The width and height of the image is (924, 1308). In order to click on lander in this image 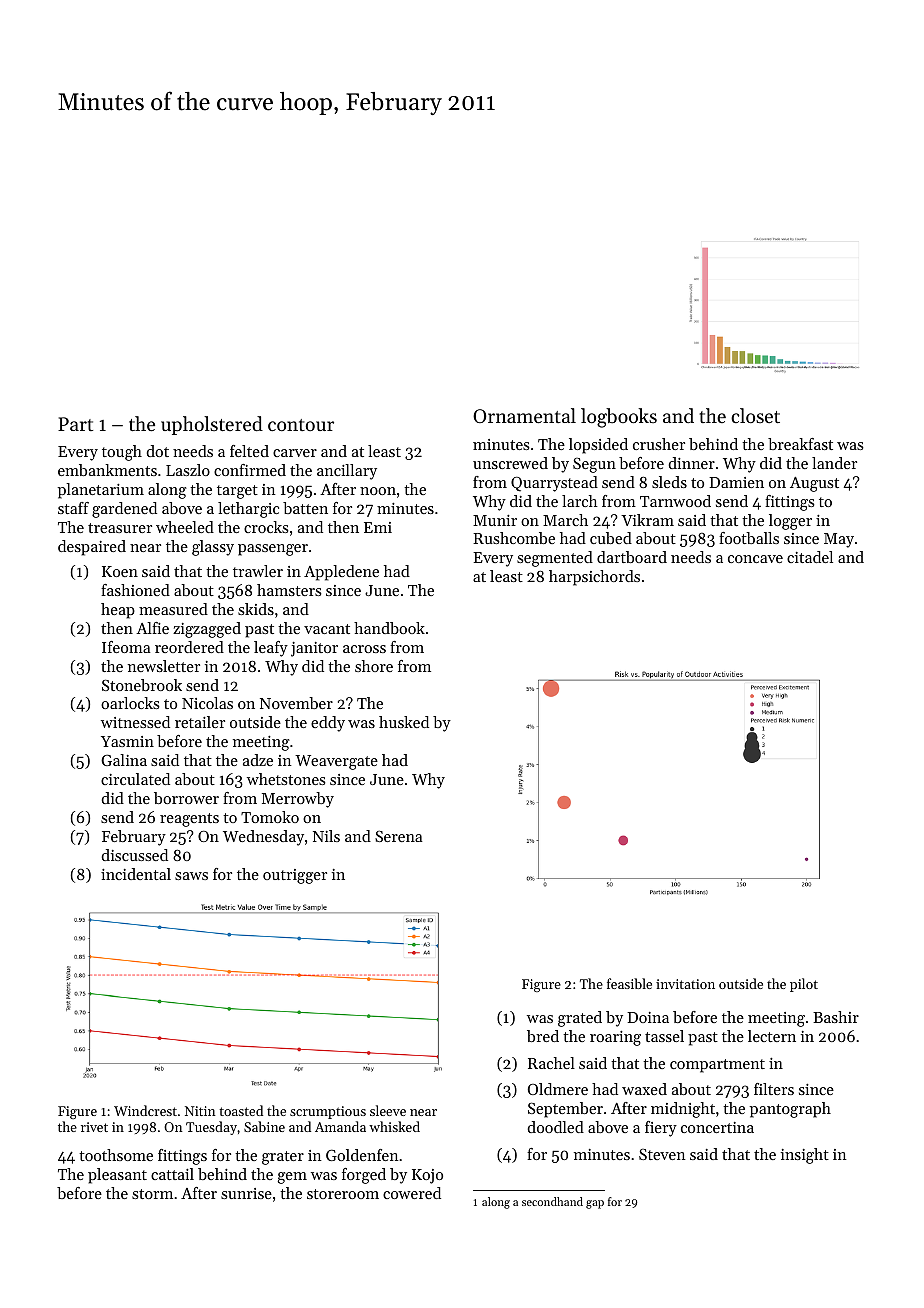, I will do `click(834, 463)`.
